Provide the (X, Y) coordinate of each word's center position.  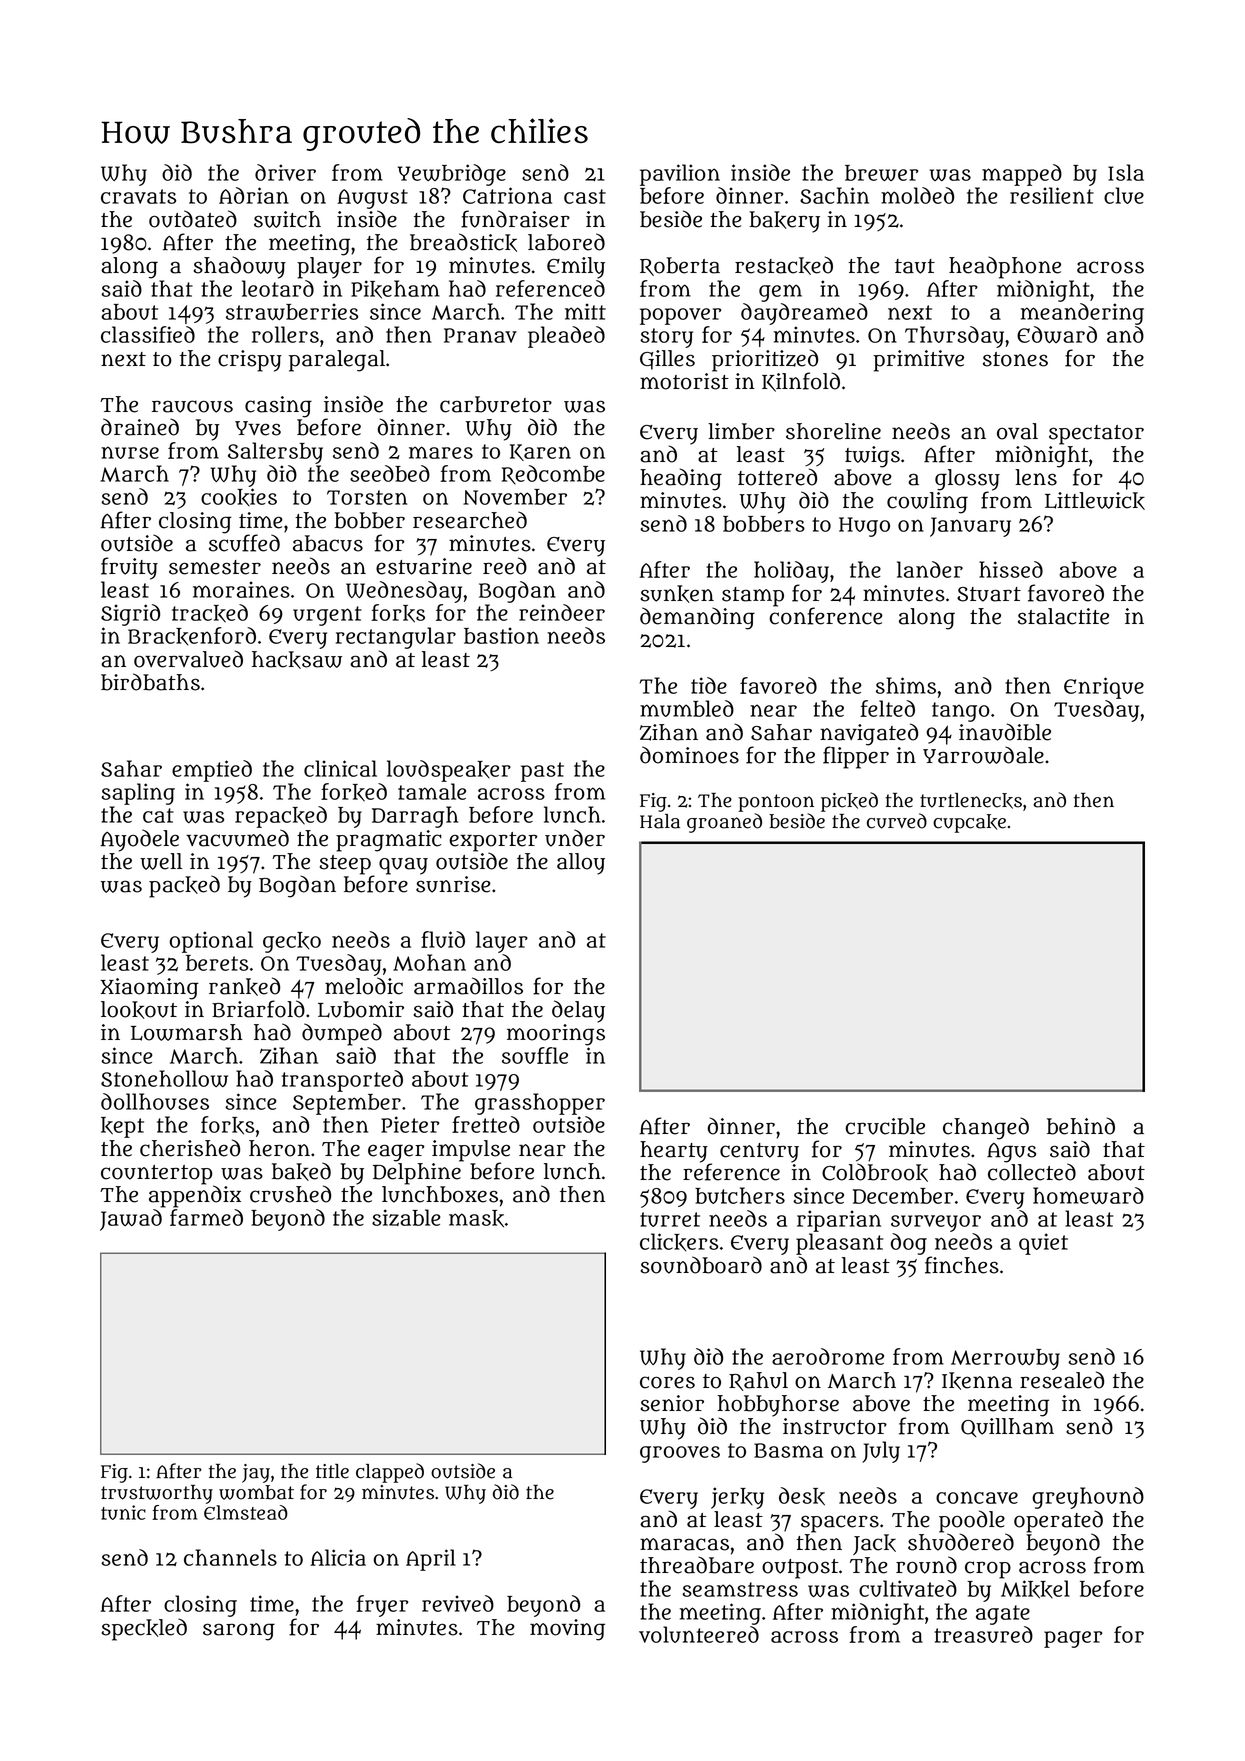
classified (148, 334)
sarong (239, 1632)
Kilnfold (801, 382)
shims (906, 685)
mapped (1022, 175)
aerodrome (828, 1356)
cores (667, 1382)
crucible (885, 1126)
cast (585, 196)
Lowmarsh (187, 1032)
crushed (290, 1194)
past (542, 772)
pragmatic (389, 841)
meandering (1082, 314)
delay (578, 1011)
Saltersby (275, 453)
